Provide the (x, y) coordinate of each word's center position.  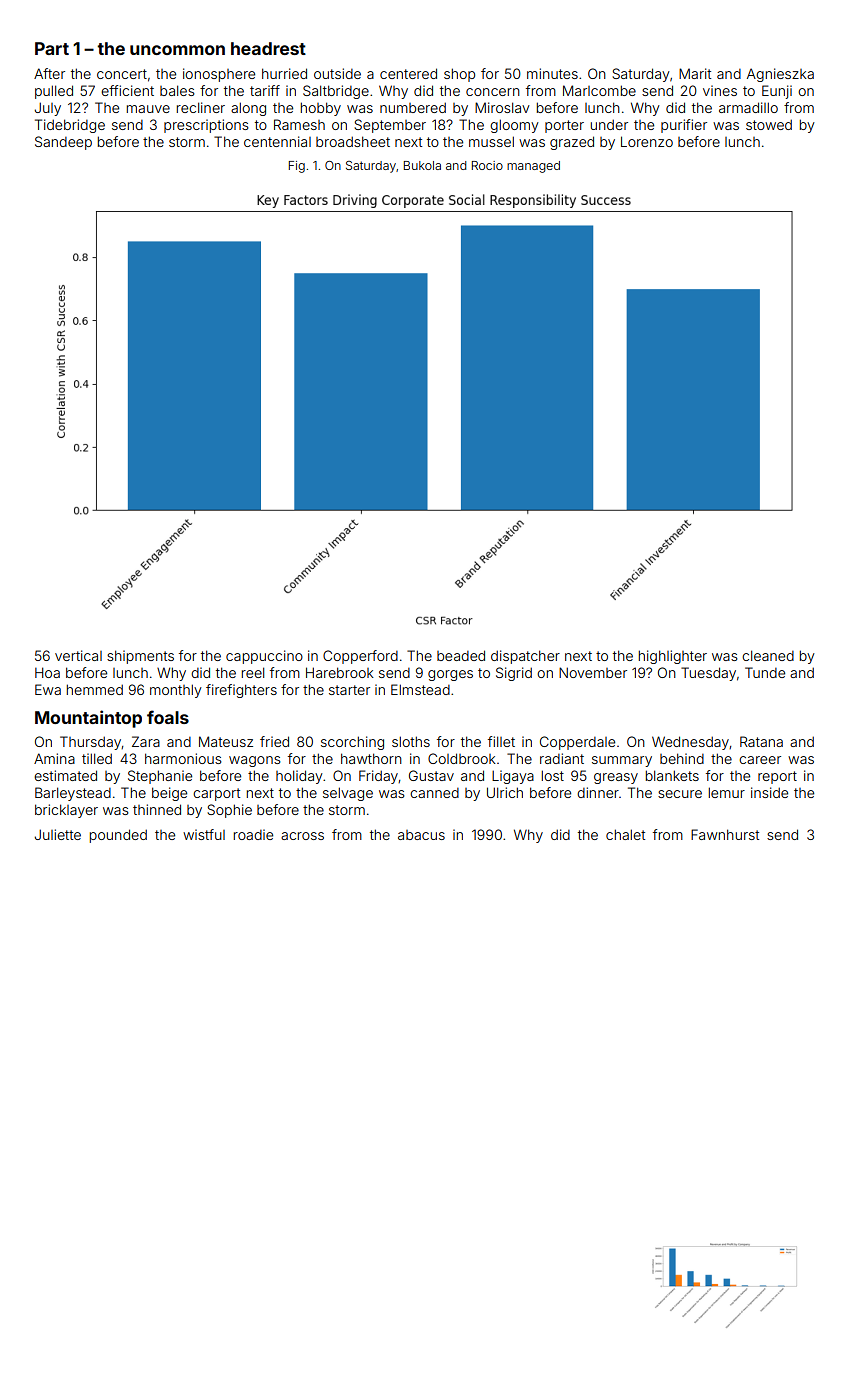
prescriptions (206, 126)
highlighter (673, 657)
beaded (461, 655)
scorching (352, 743)
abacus (421, 835)
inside (769, 792)
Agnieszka (780, 75)
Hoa (47, 672)
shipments (140, 657)
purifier (684, 126)
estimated (65, 775)
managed (533, 167)
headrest (268, 48)
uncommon (177, 50)
